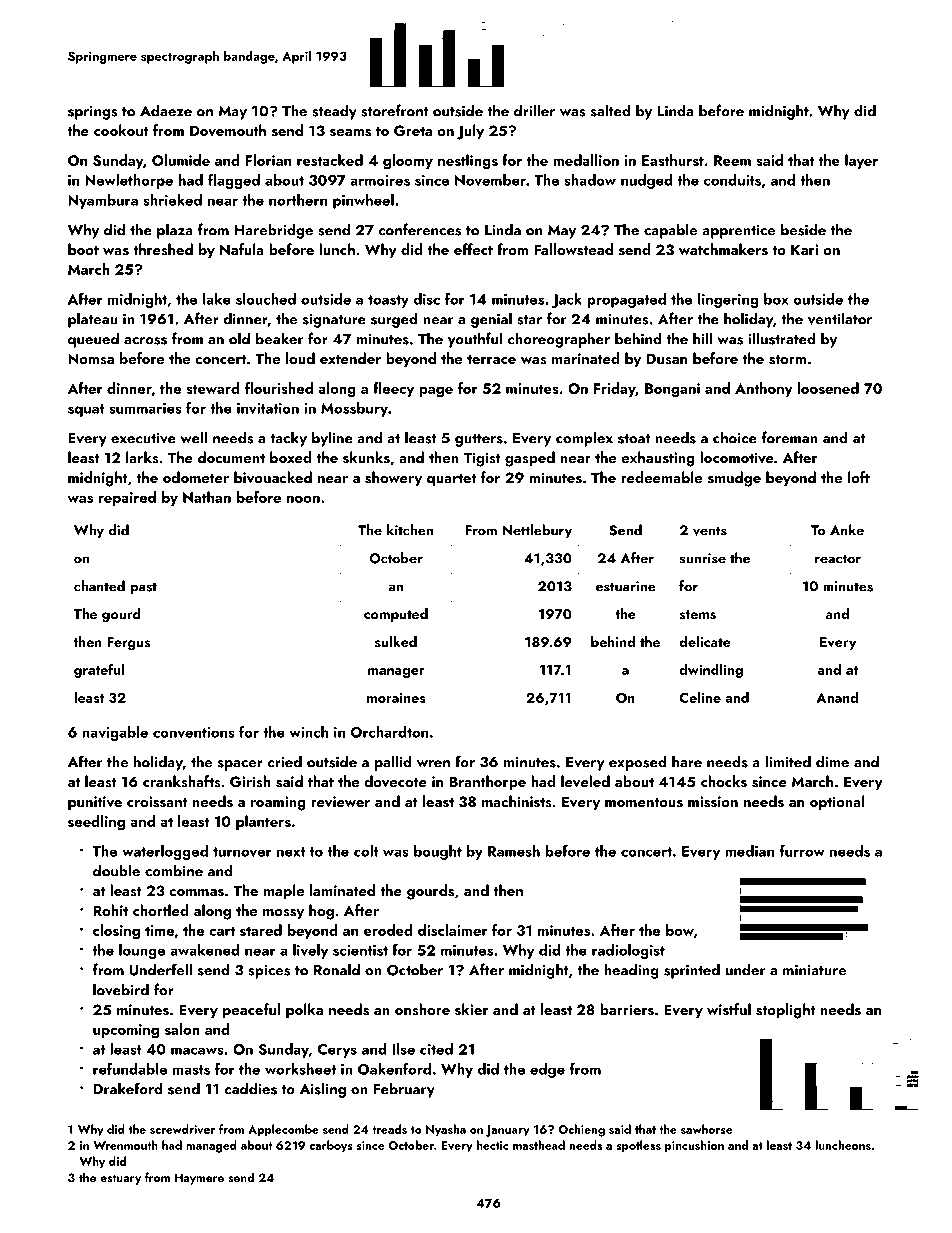 This screenshot has height=1233, width=952. What do you see at coordinates (790, 437) in the screenshot?
I see `foreman` at bounding box center [790, 437].
